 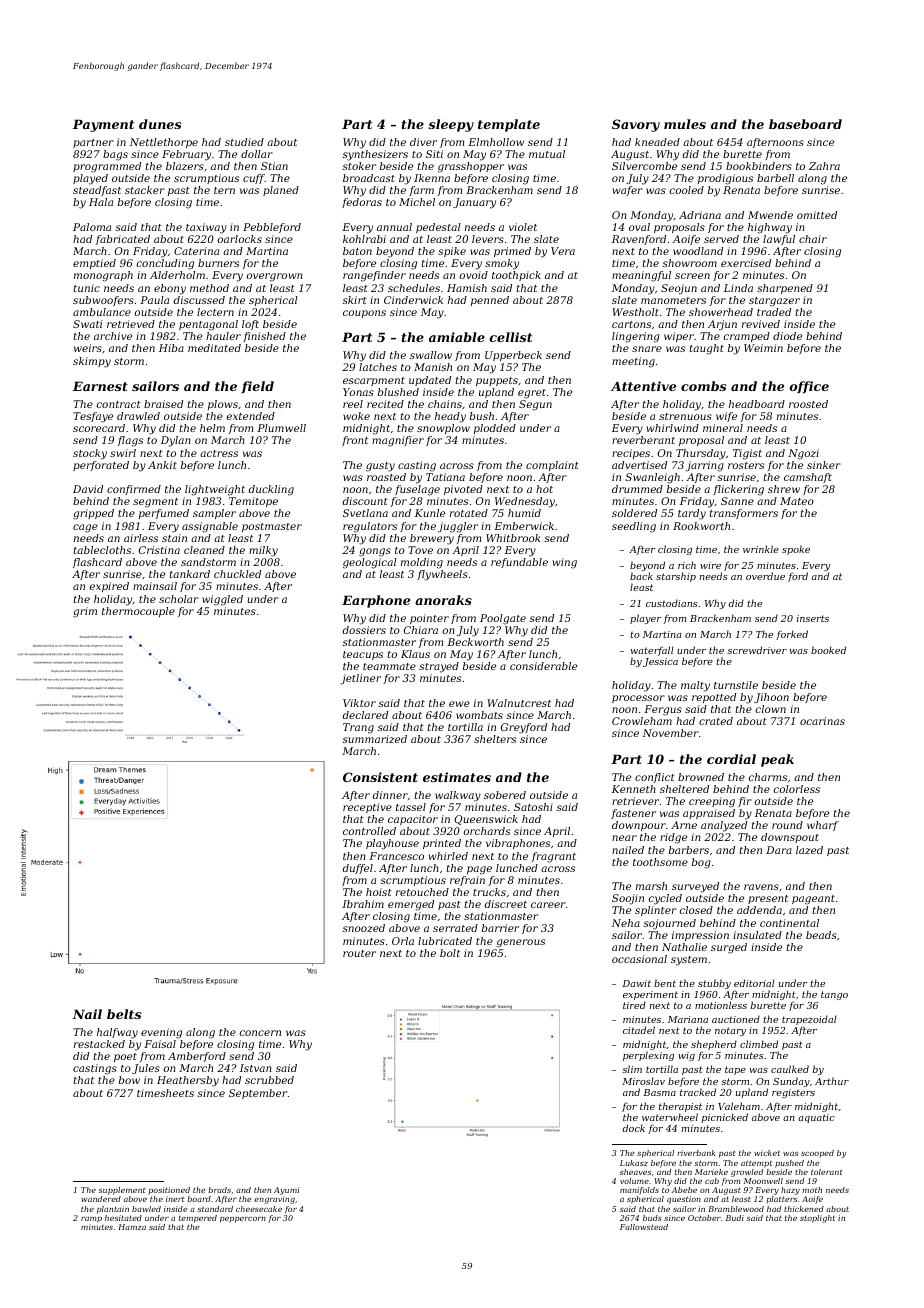 What do you see at coordinates (518, 844) in the screenshot?
I see `vibraphones` at bounding box center [518, 844].
